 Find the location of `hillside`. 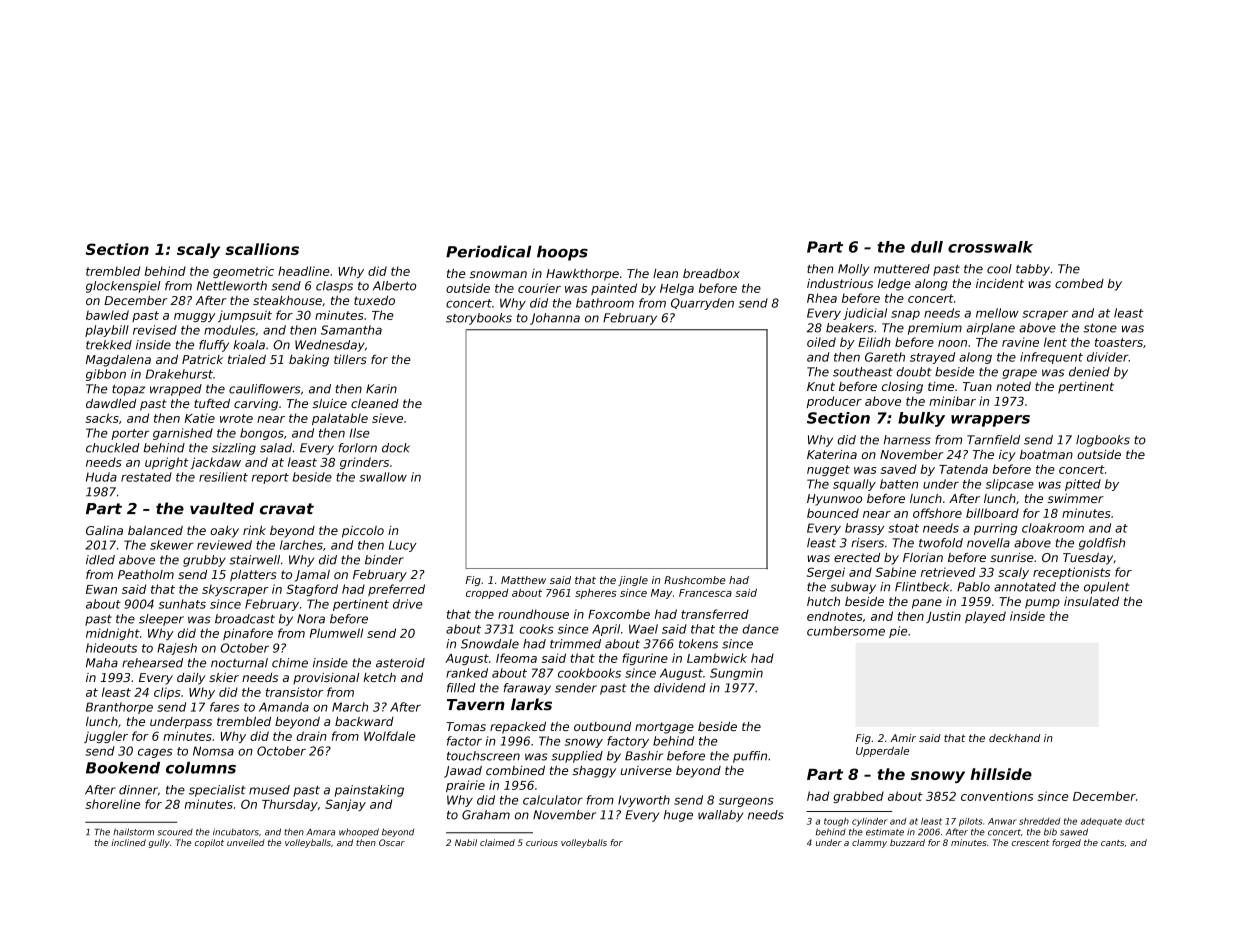

hillside is located at coordinates (1001, 774).
